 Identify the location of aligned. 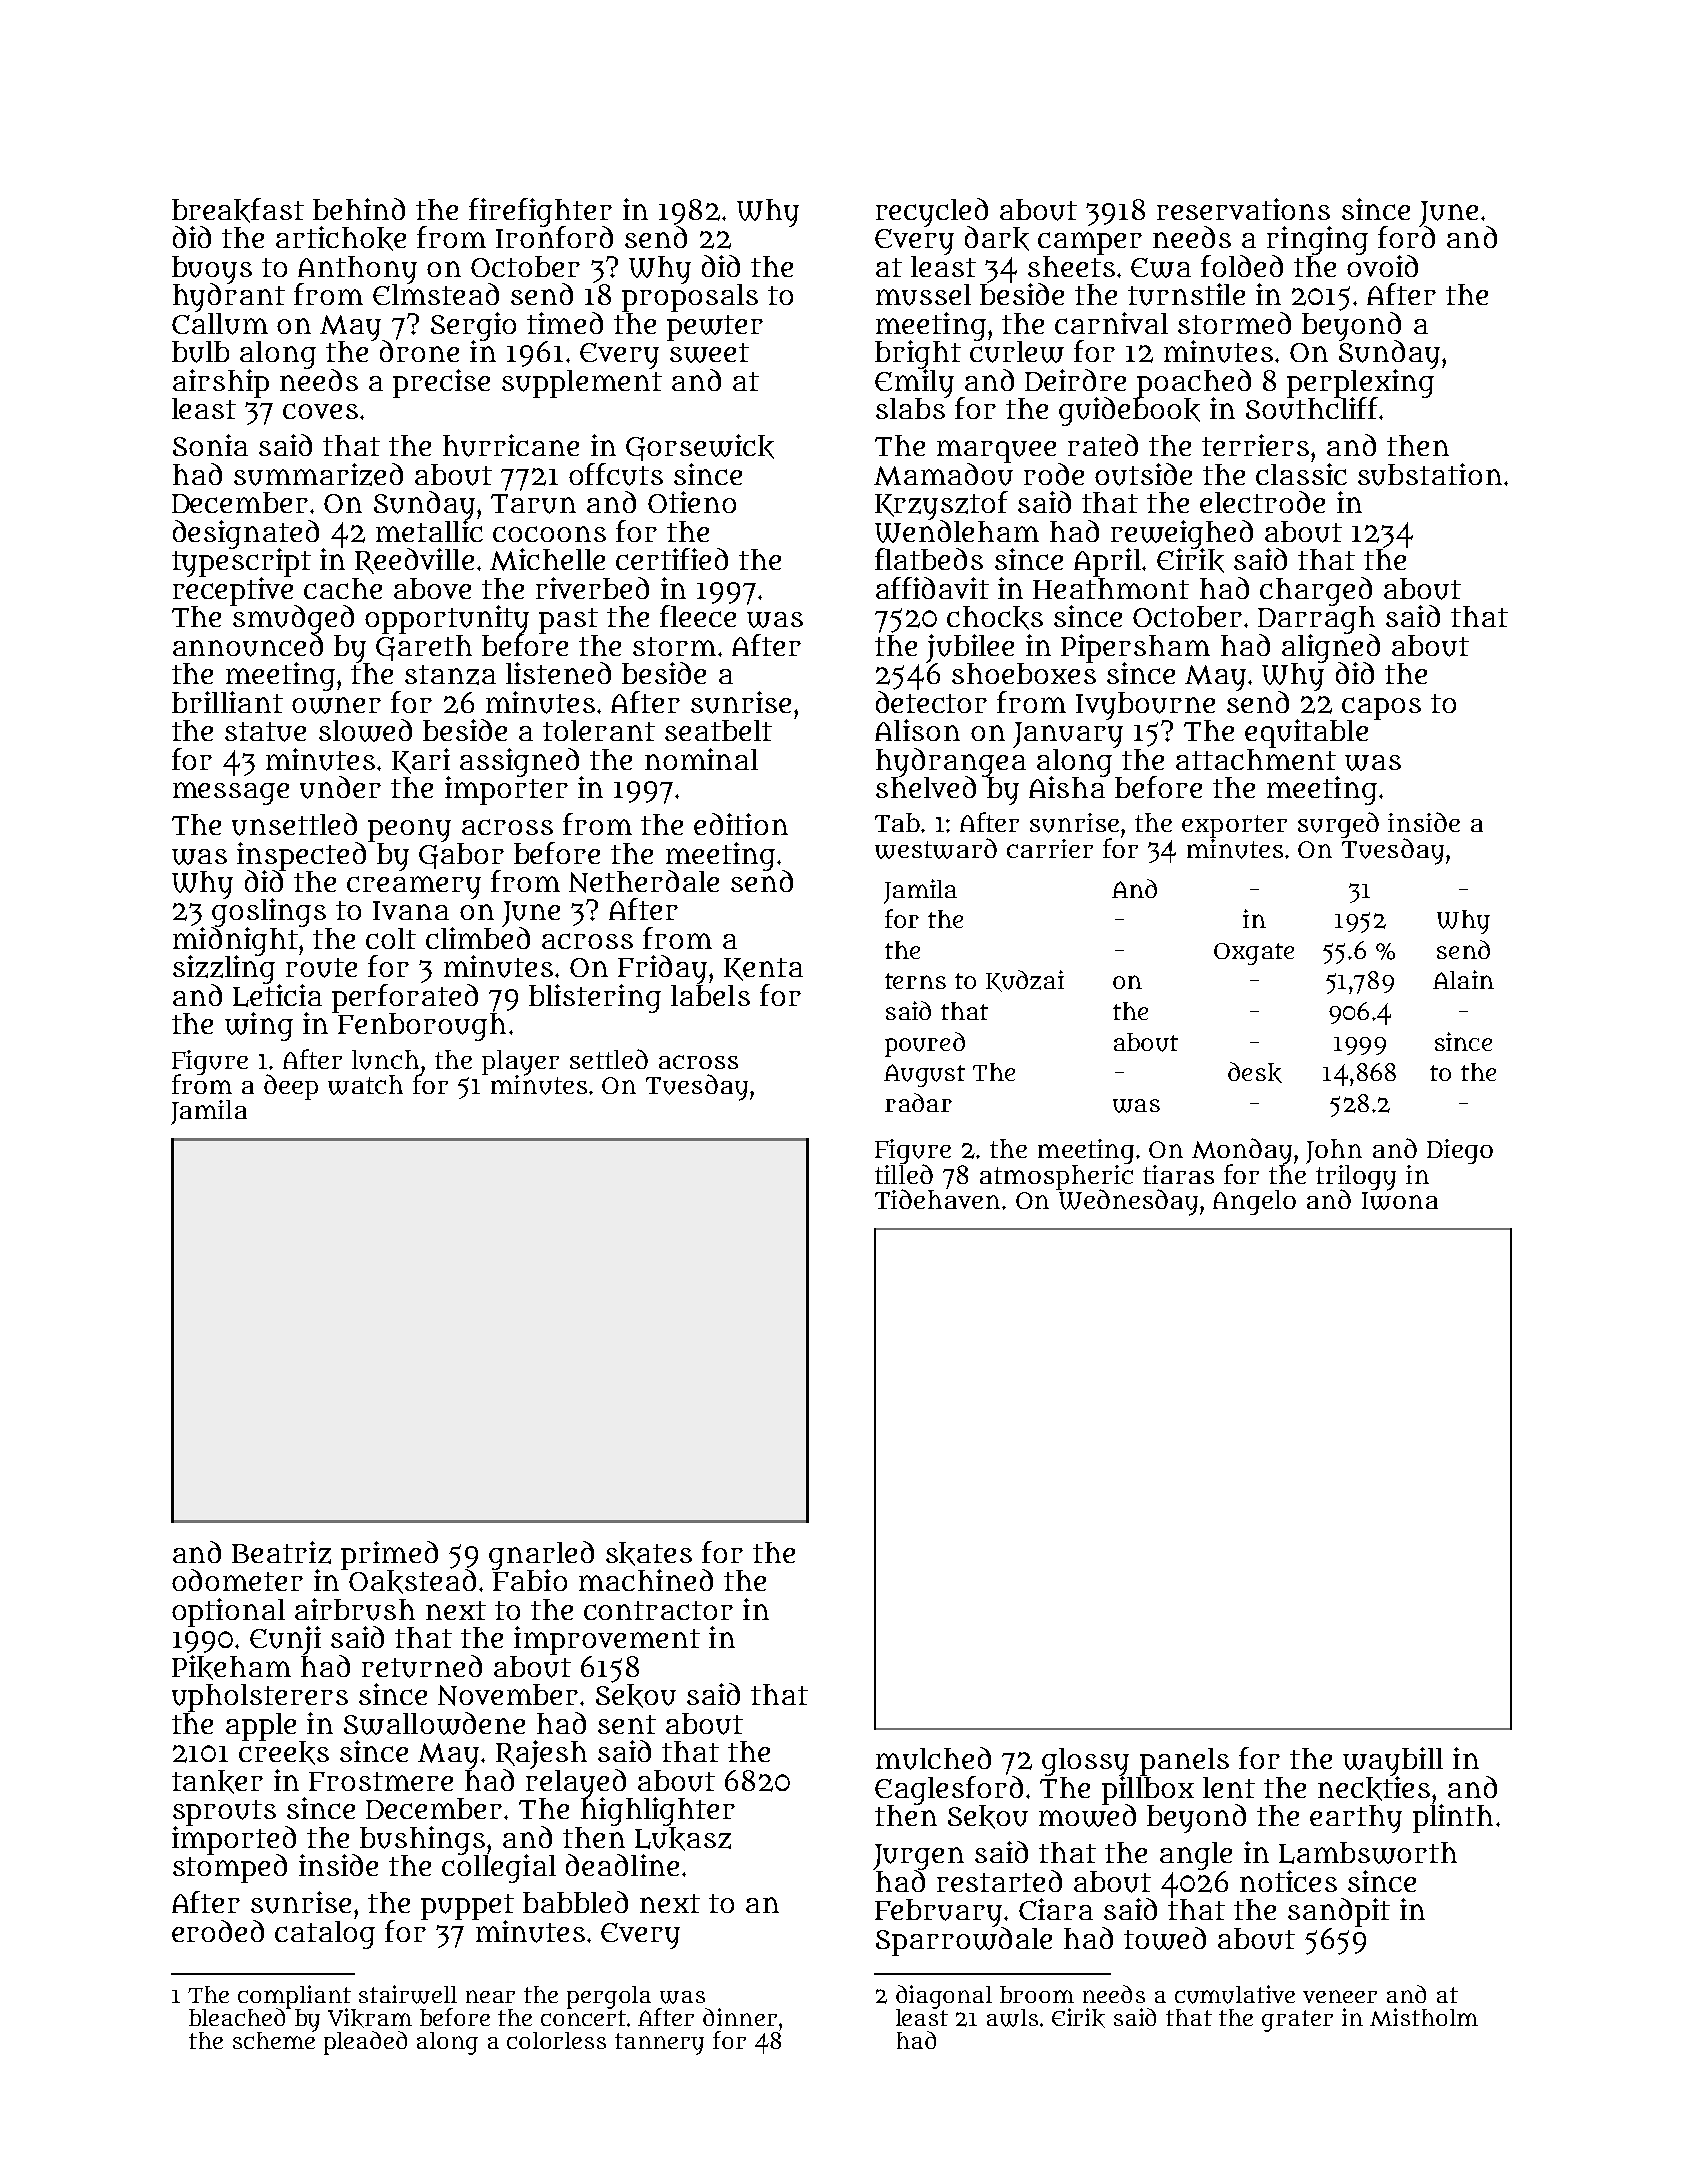
(1331, 648).
